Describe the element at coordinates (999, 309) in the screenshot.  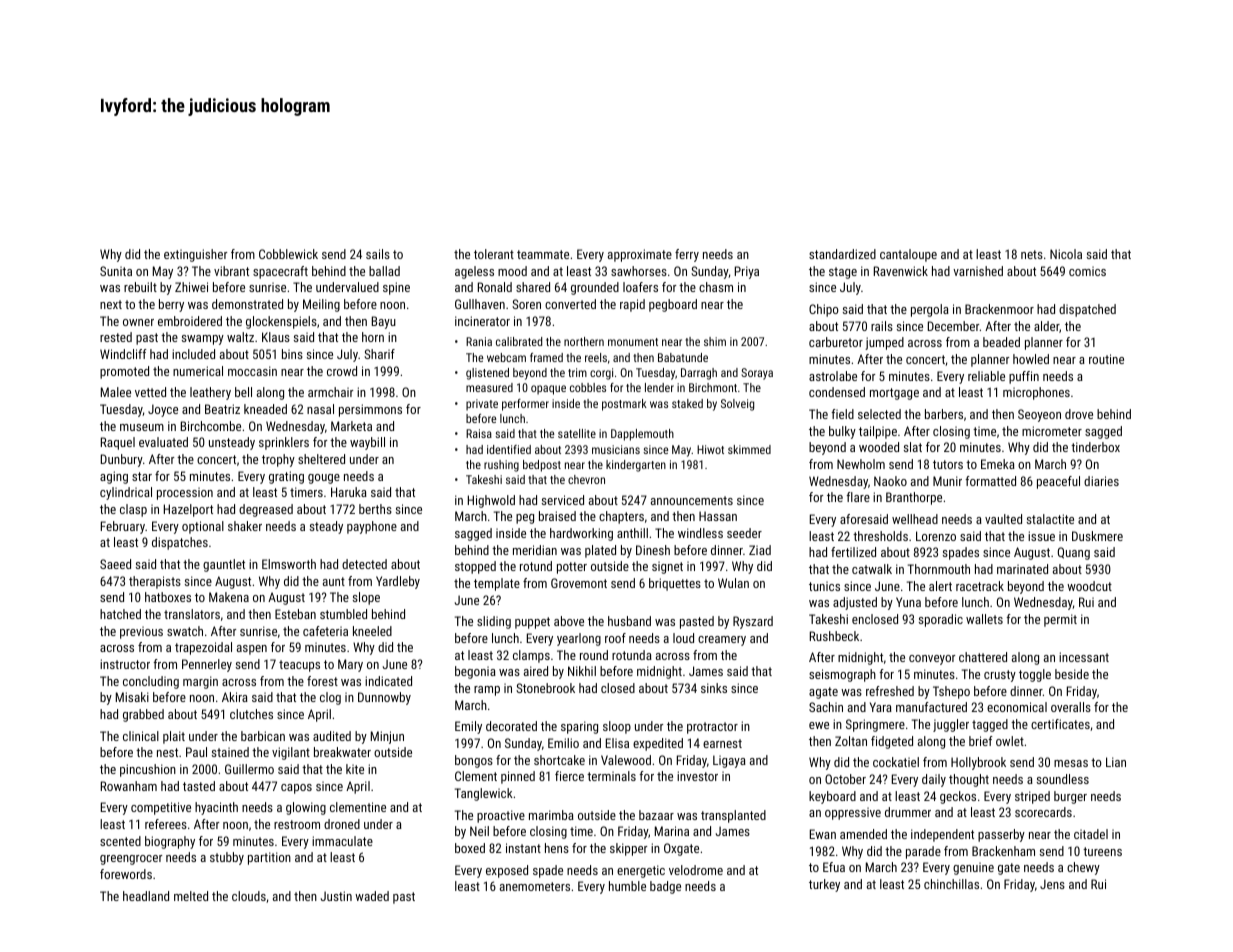
I see `Brackenmoor` at that location.
